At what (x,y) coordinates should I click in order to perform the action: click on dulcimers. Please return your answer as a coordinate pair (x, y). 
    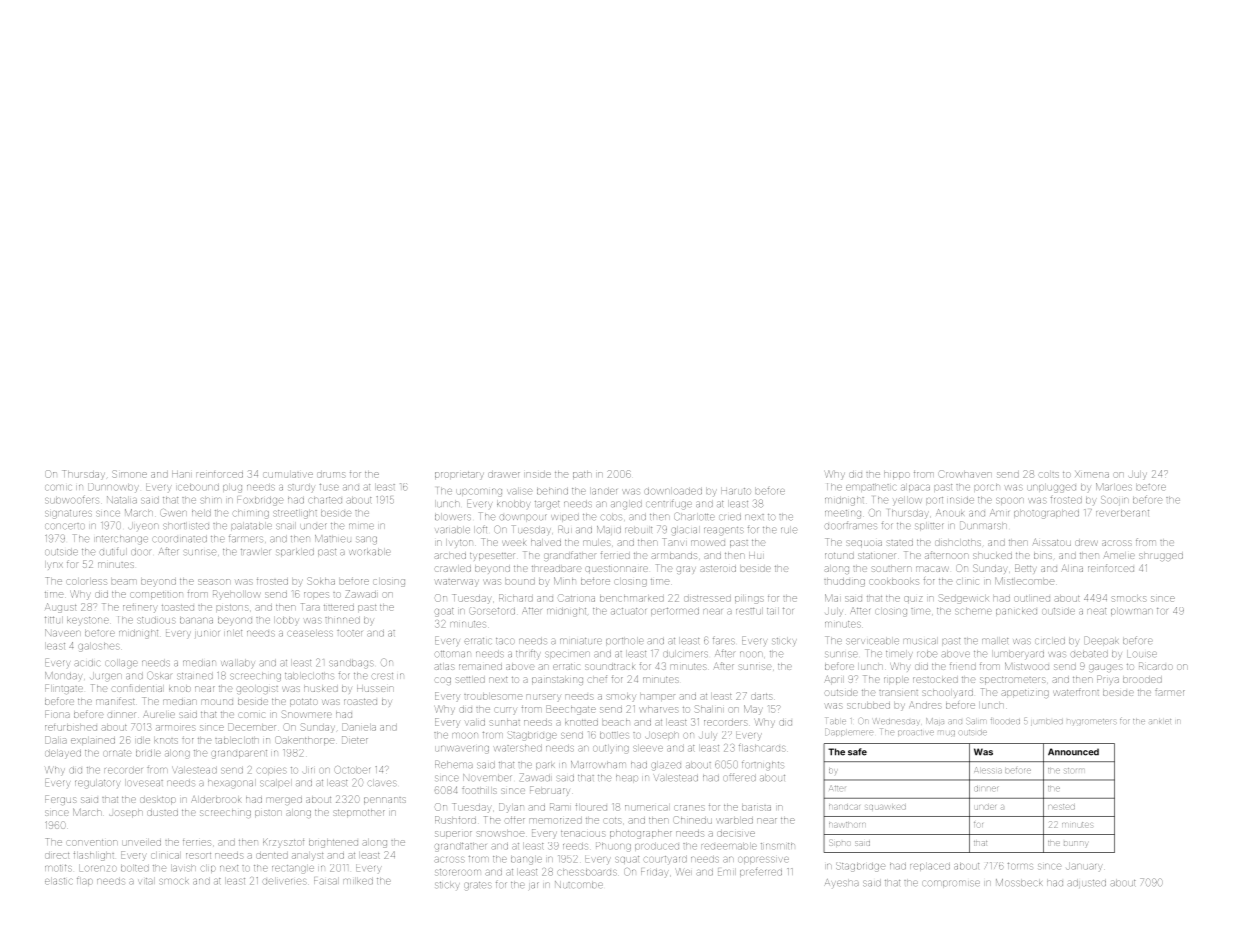
    Looking at the image, I should click on (685, 654).
